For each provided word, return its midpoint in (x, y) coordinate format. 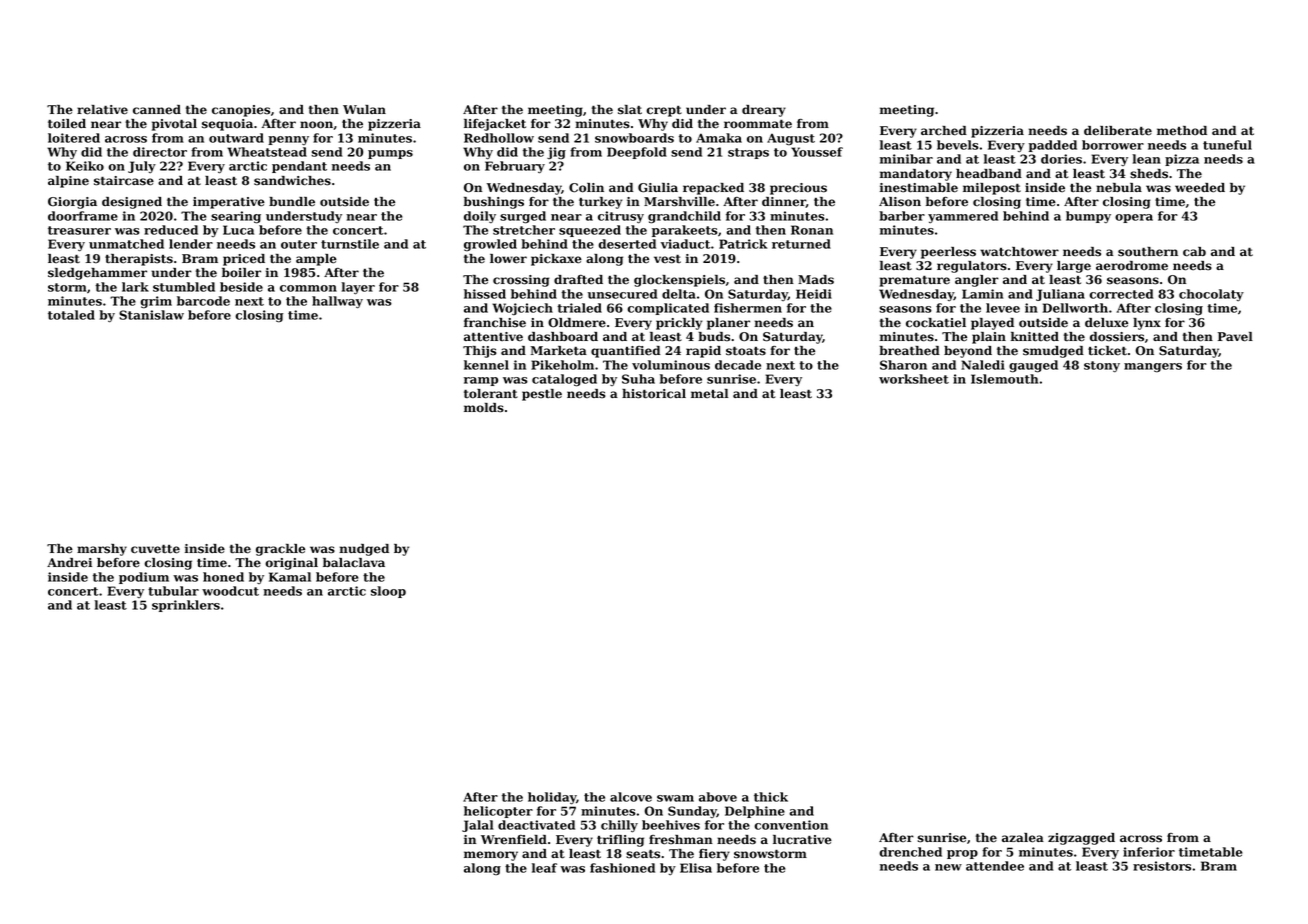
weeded (1200, 188)
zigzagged (1081, 839)
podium (144, 578)
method (1182, 131)
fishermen (748, 308)
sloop (388, 592)
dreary (764, 111)
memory (491, 856)
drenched (910, 852)
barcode (203, 301)
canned (157, 110)
